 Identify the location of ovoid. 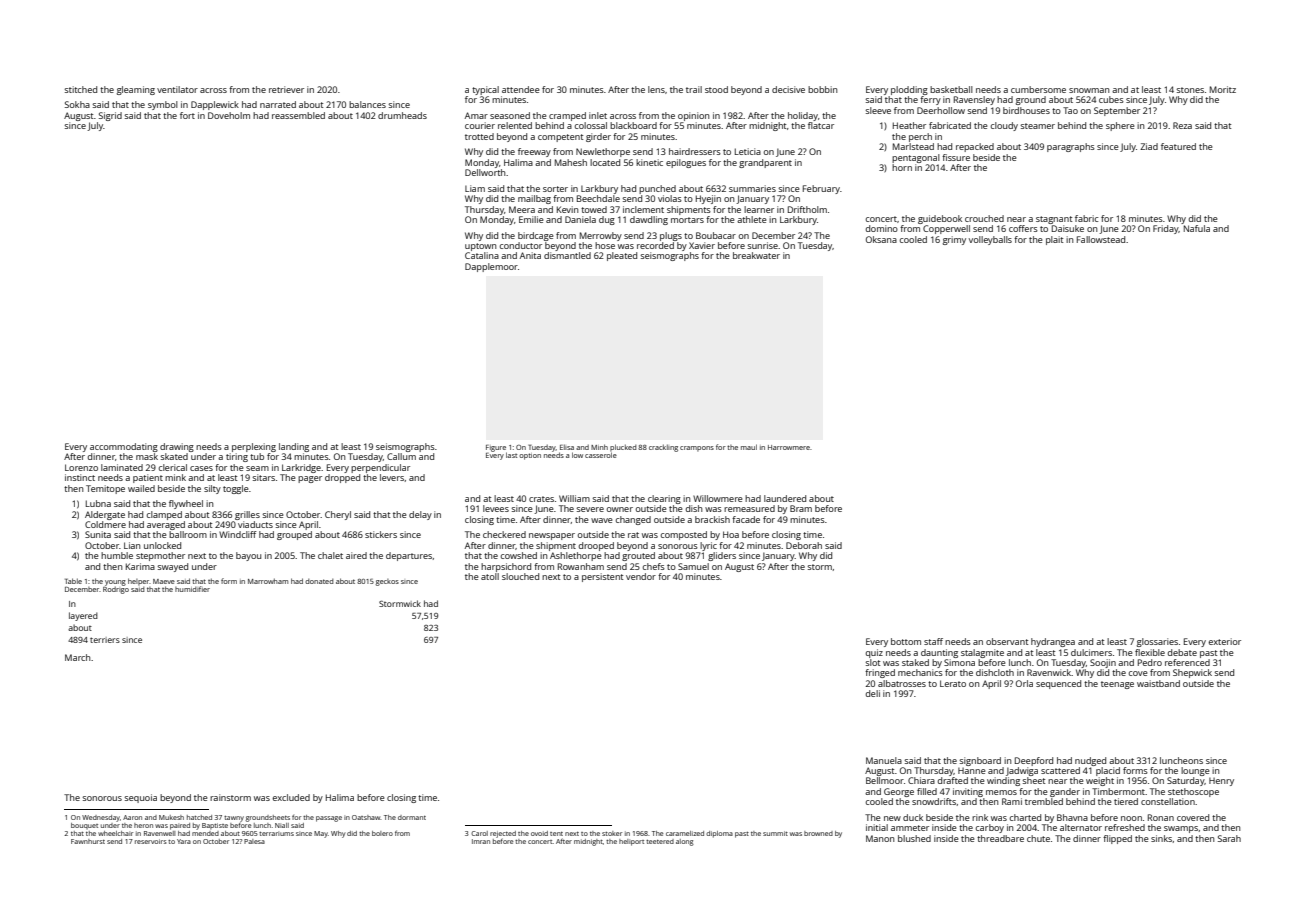
(539, 833).
